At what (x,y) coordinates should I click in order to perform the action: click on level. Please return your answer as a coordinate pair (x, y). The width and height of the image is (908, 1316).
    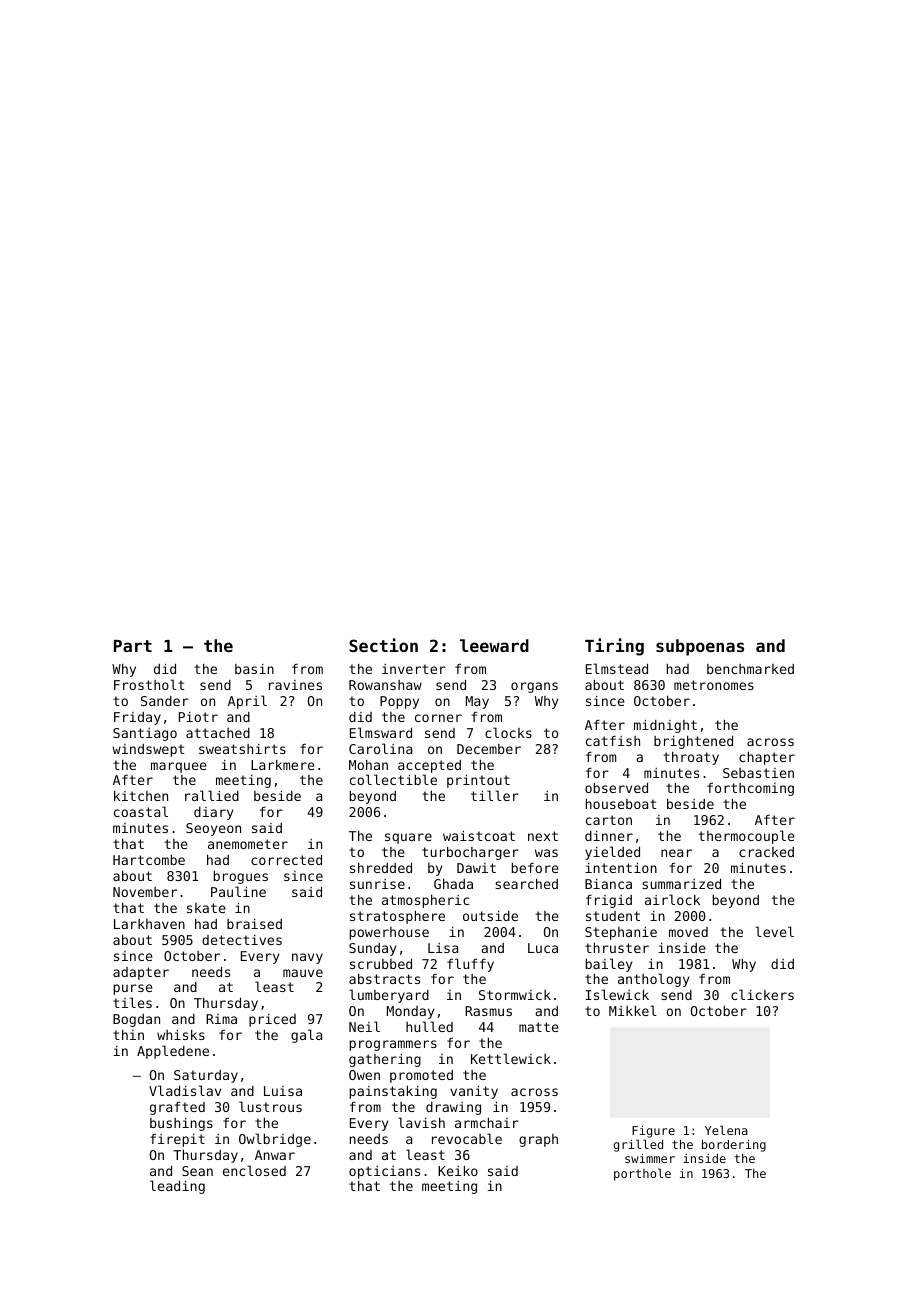
    Looking at the image, I should click on (774, 931).
